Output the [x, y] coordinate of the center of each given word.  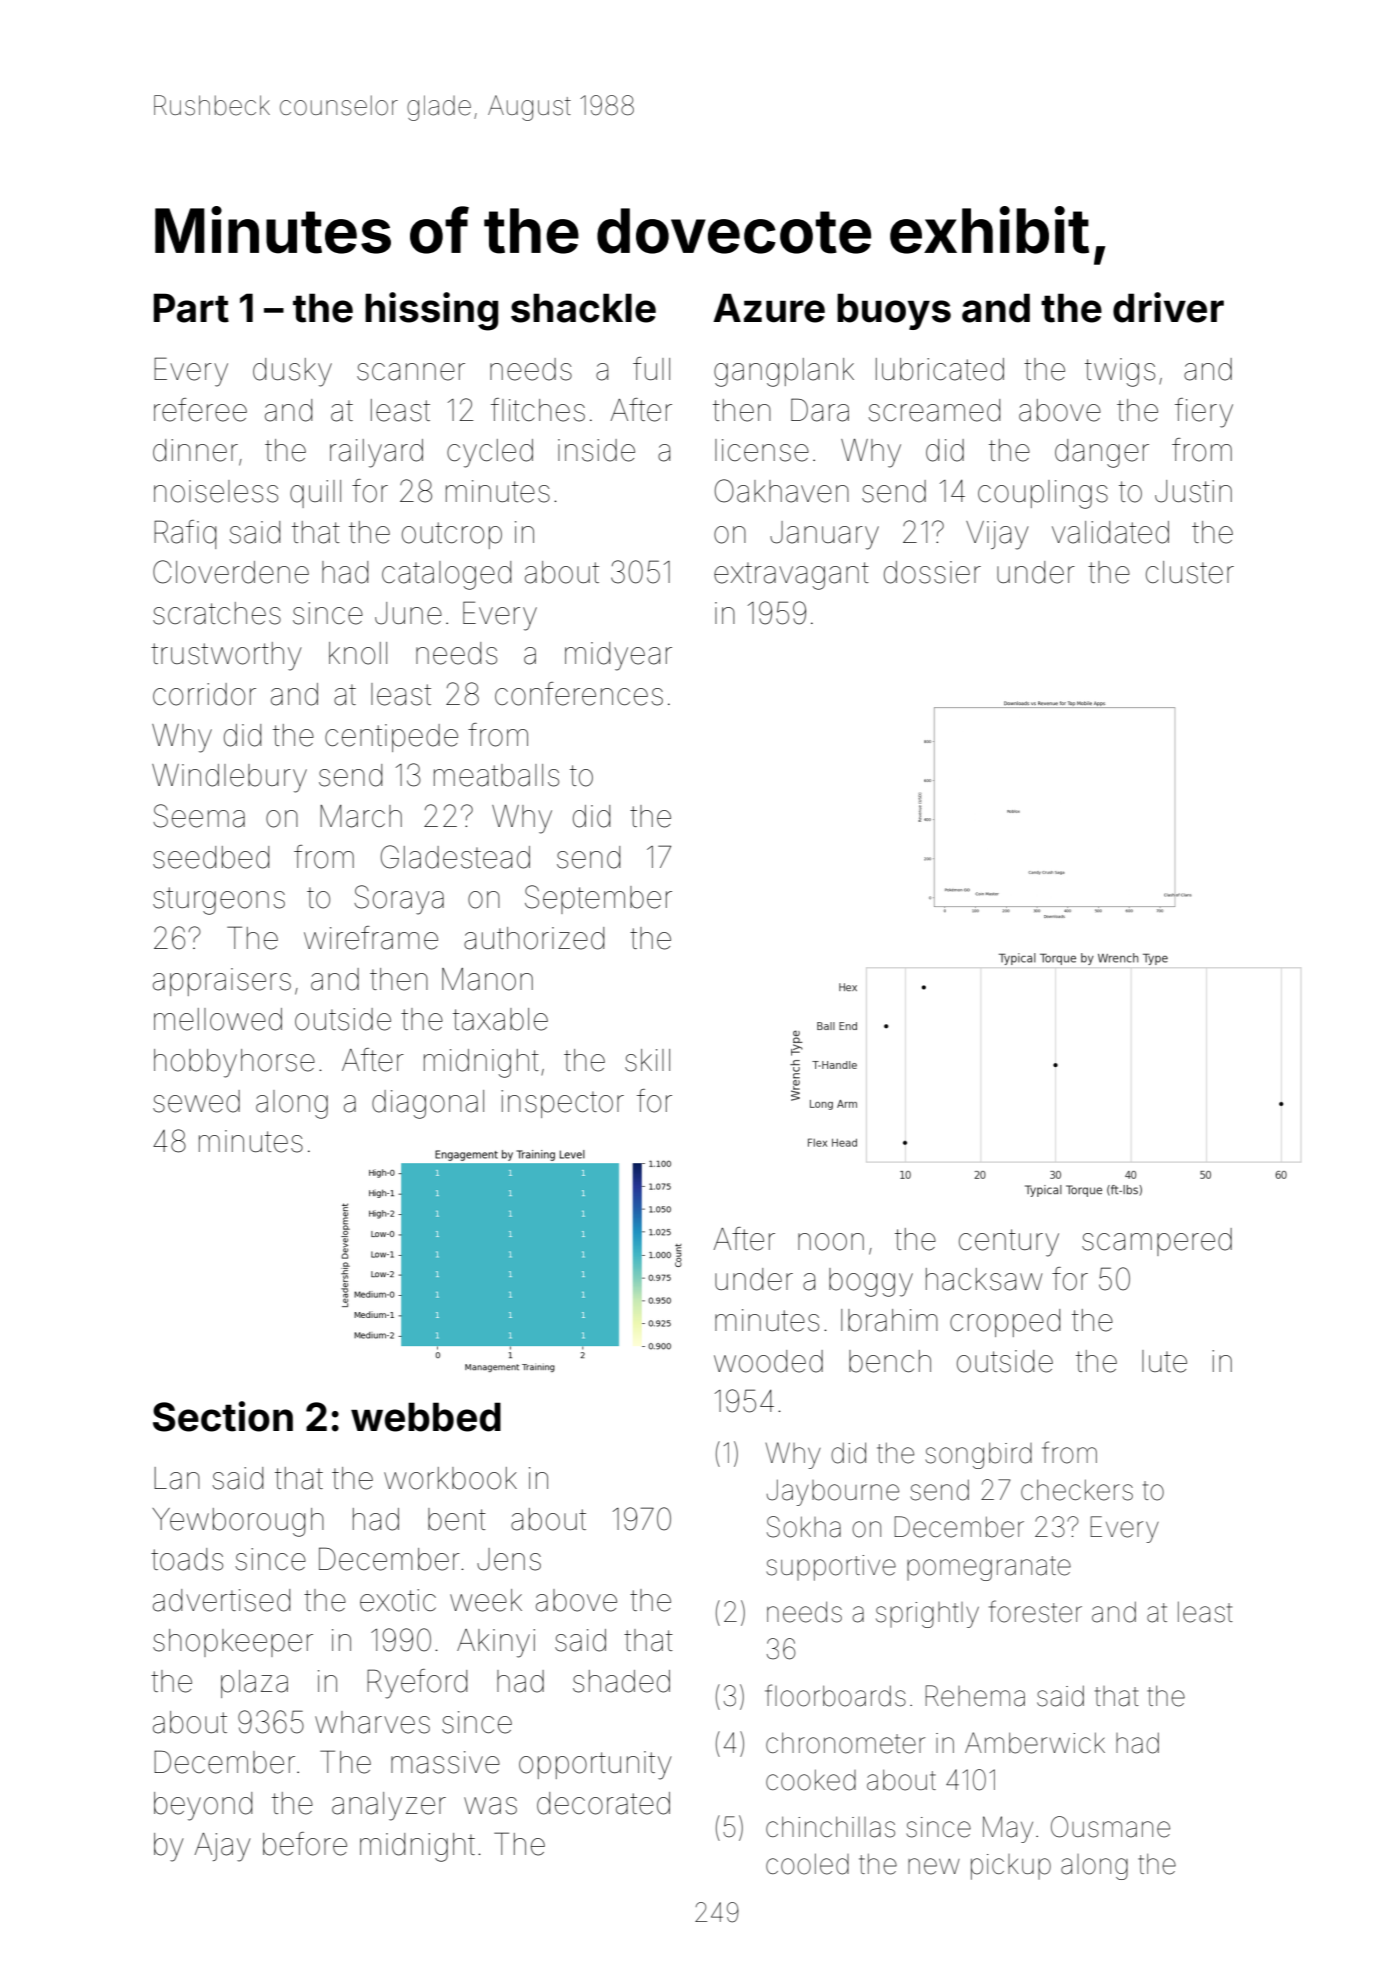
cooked [811, 1780]
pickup [1011, 1867]
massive [445, 1762]
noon [831, 1242]
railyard [376, 453]
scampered [1157, 1242]
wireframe [371, 938]
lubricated [940, 369]
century [1009, 1243]
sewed [196, 1101]
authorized [534, 938]
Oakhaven [782, 491]
